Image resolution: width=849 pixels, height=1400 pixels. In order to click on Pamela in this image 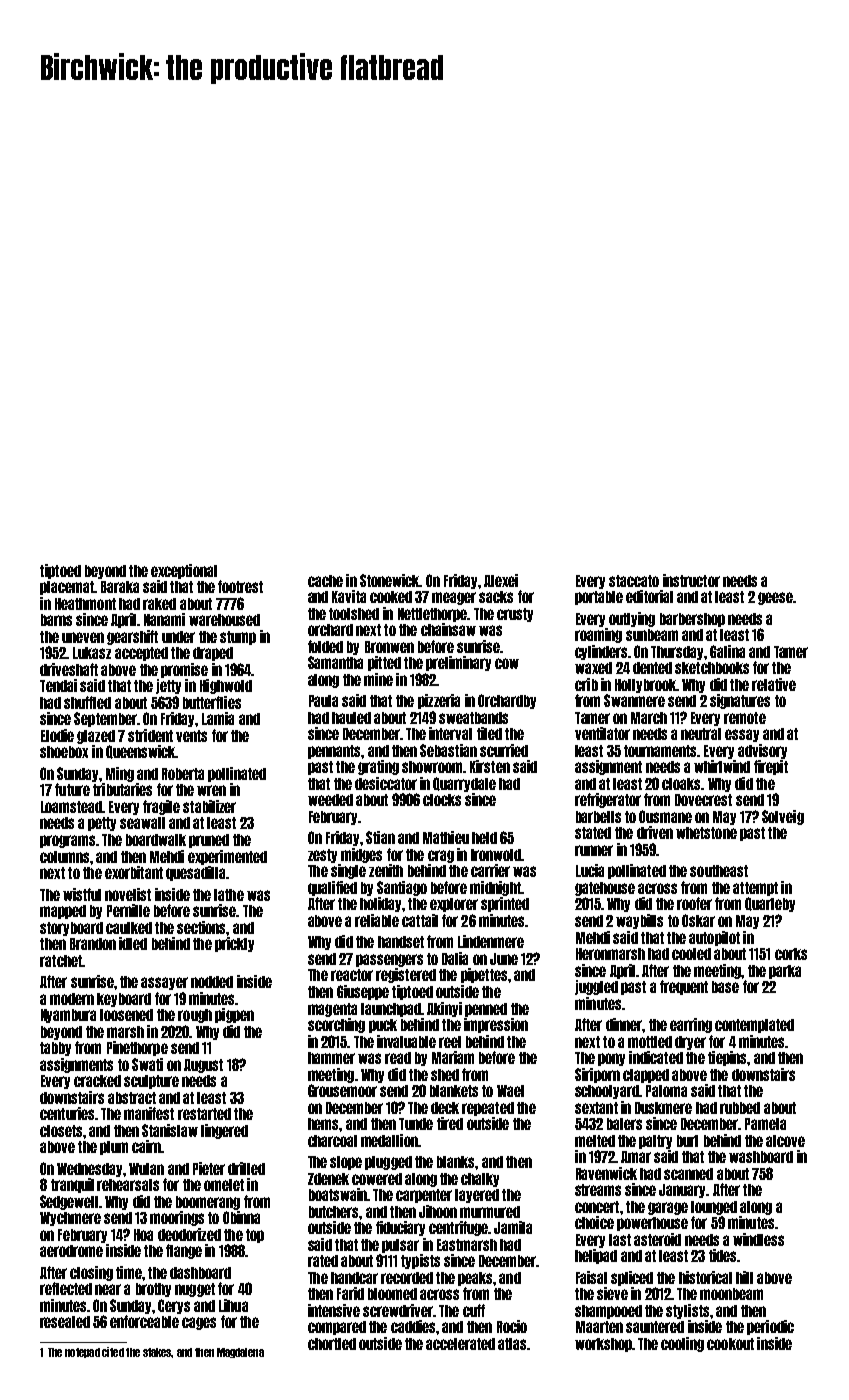, I will do `click(765, 1124)`.
